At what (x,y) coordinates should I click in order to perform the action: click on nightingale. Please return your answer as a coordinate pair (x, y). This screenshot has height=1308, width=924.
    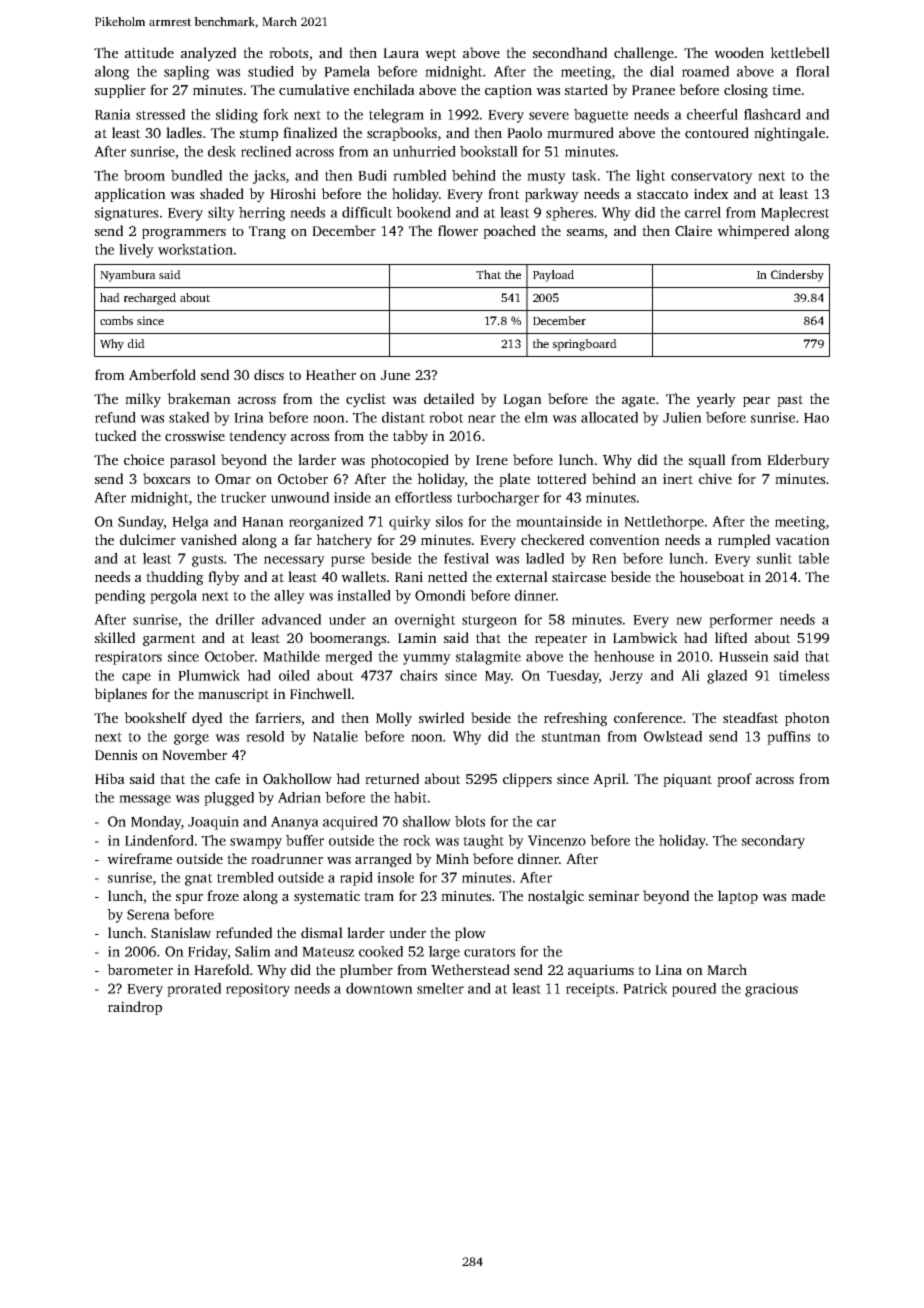
    Looking at the image, I should click on (789, 134).
